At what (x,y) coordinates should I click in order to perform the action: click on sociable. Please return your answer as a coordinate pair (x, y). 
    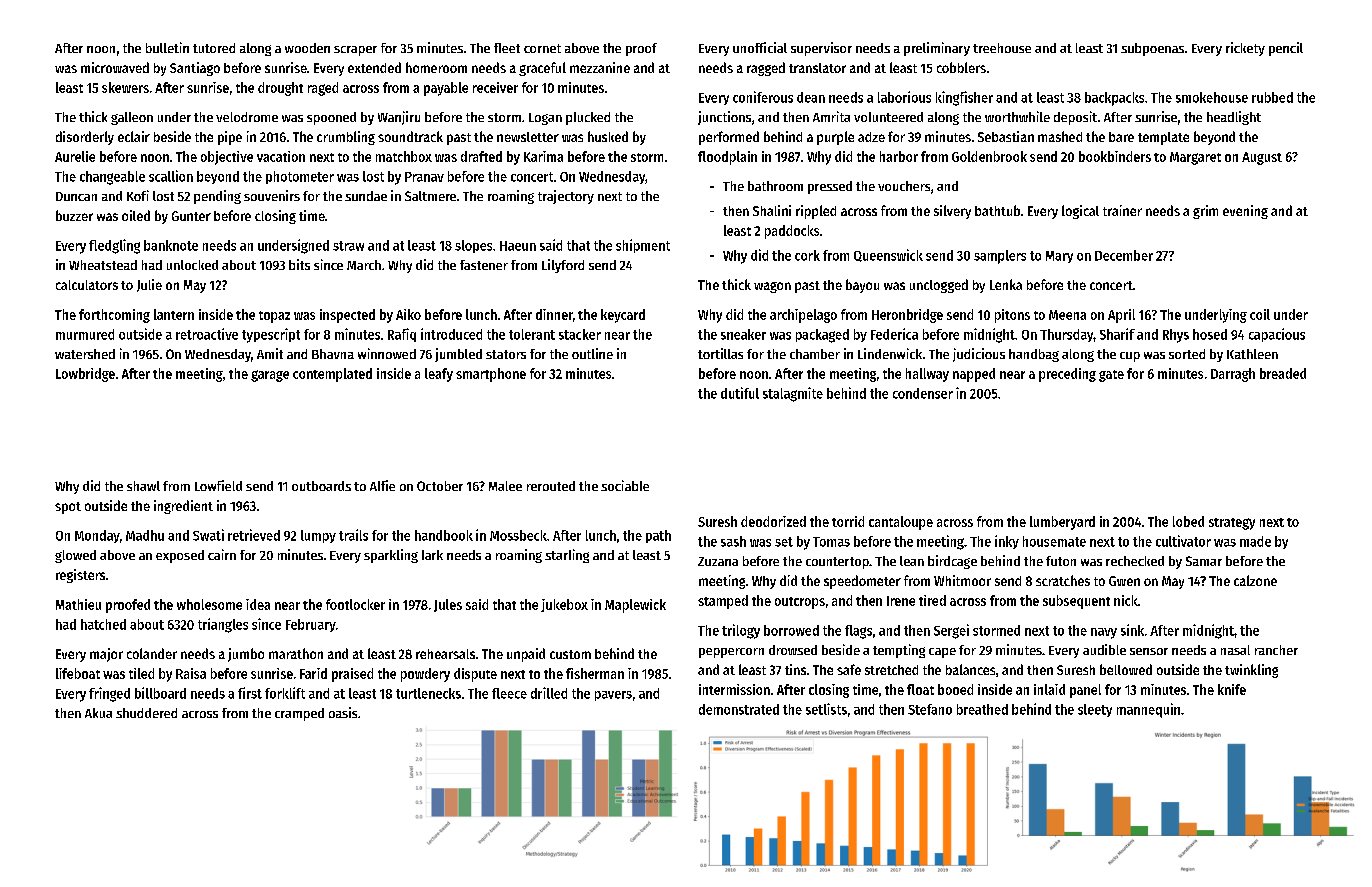
    Looking at the image, I should click on (625, 485).
